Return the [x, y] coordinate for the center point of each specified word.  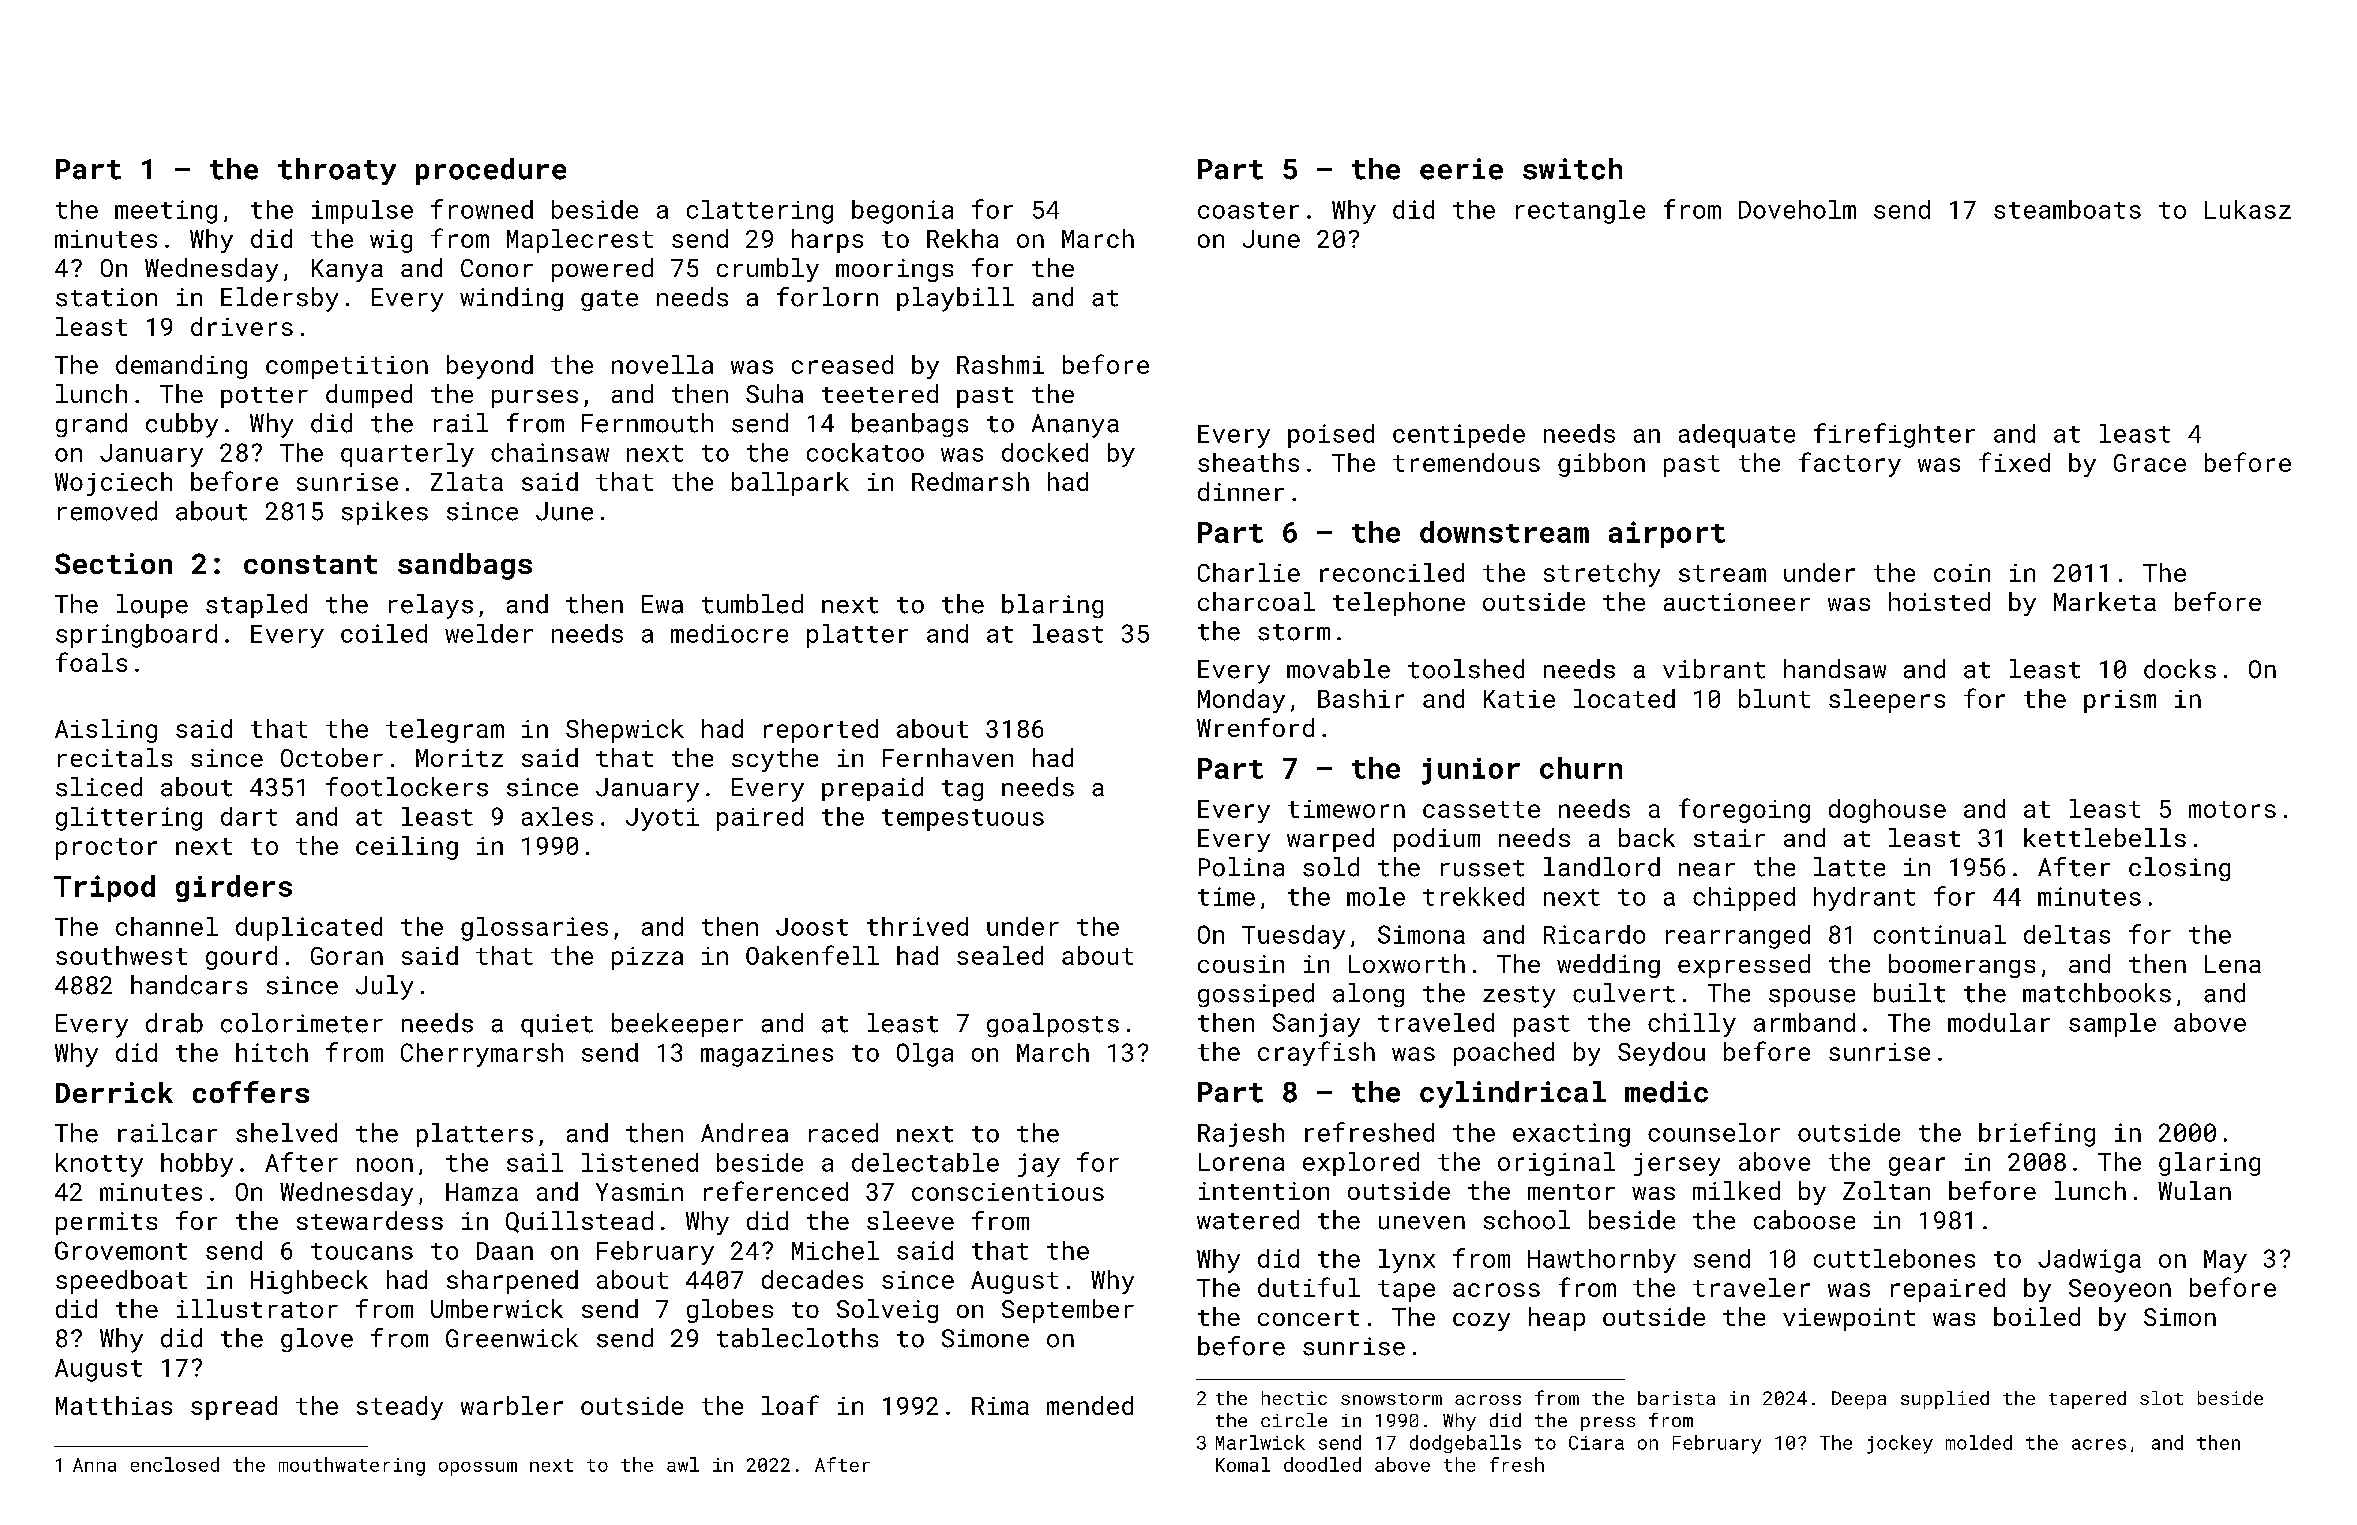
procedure [491, 171]
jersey [1677, 1164]
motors [2232, 809]
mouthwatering [352, 1466]
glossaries [534, 929]
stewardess [370, 1220]
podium [1437, 840]
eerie [1461, 169]
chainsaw [550, 452]
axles [557, 816]
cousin [1241, 964]
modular [1999, 1022]
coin [1962, 573]
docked [1045, 452]
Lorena [1241, 1162]
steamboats [2067, 209]
